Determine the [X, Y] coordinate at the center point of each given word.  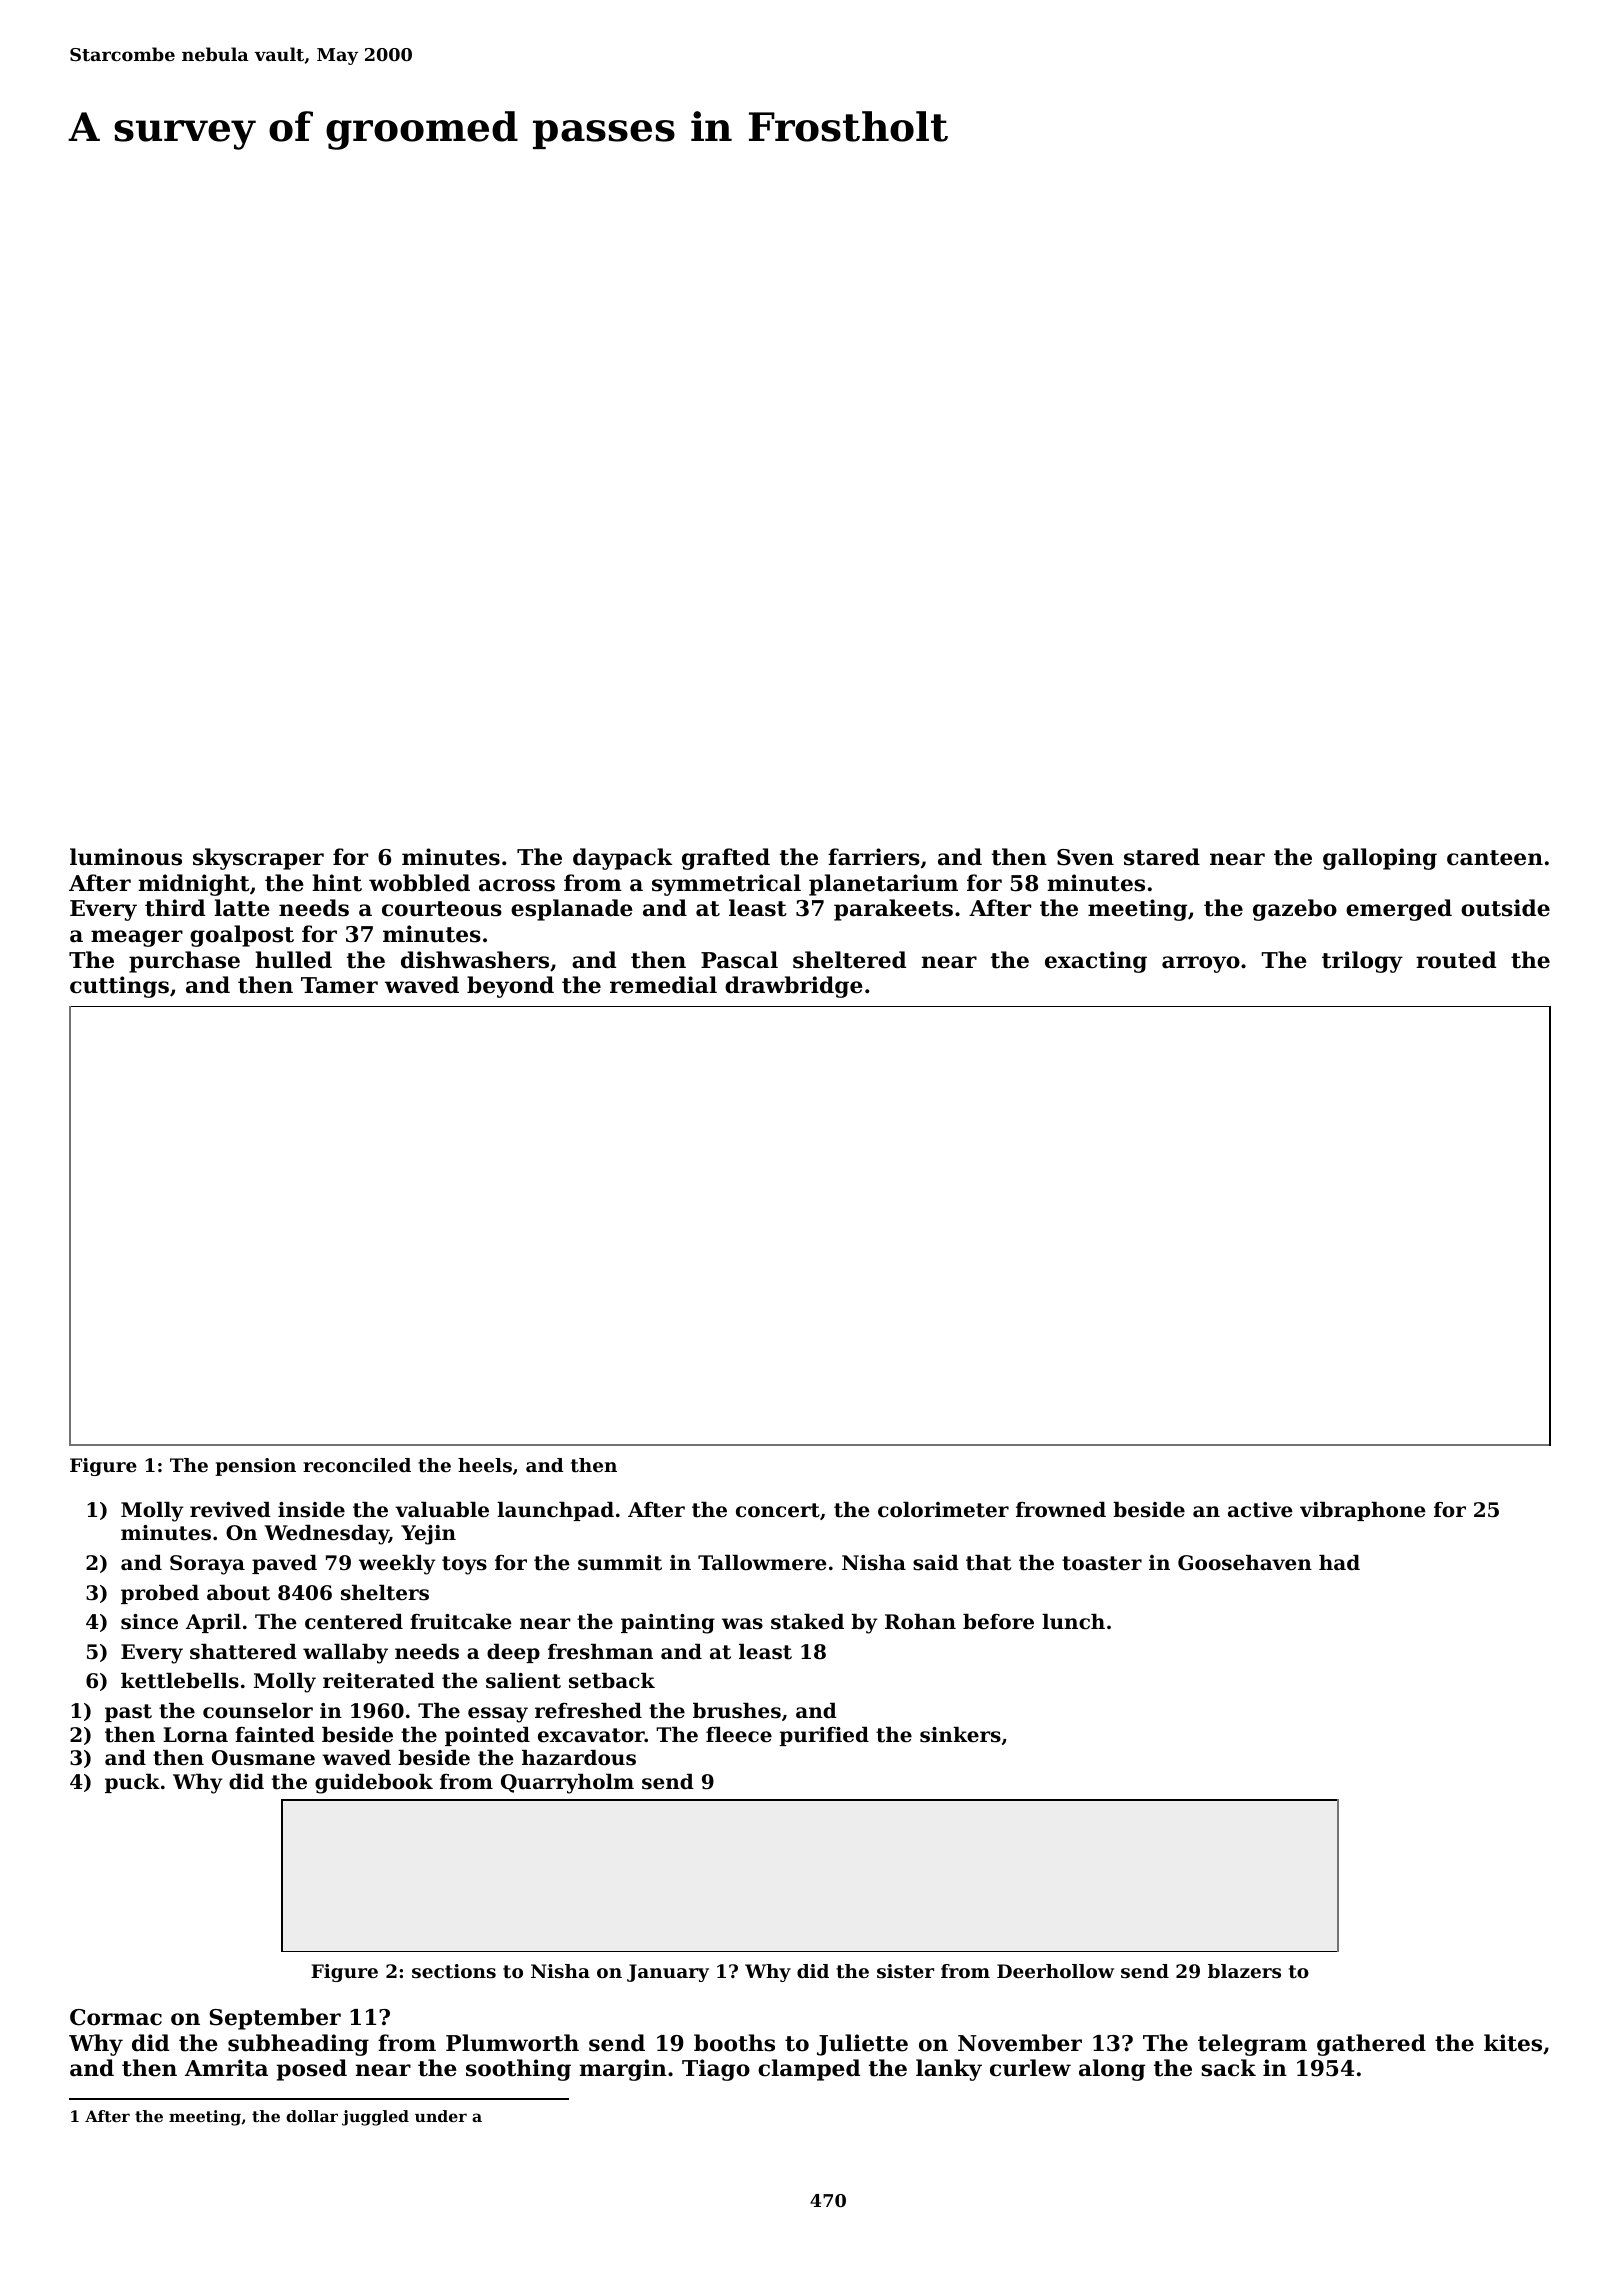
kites [1513, 2043]
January [668, 1973]
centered [354, 1622]
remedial [663, 985]
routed [1456, 960]
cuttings [119, 987]
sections [454, 1971]
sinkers [960, 1735]
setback [612, 1681]
